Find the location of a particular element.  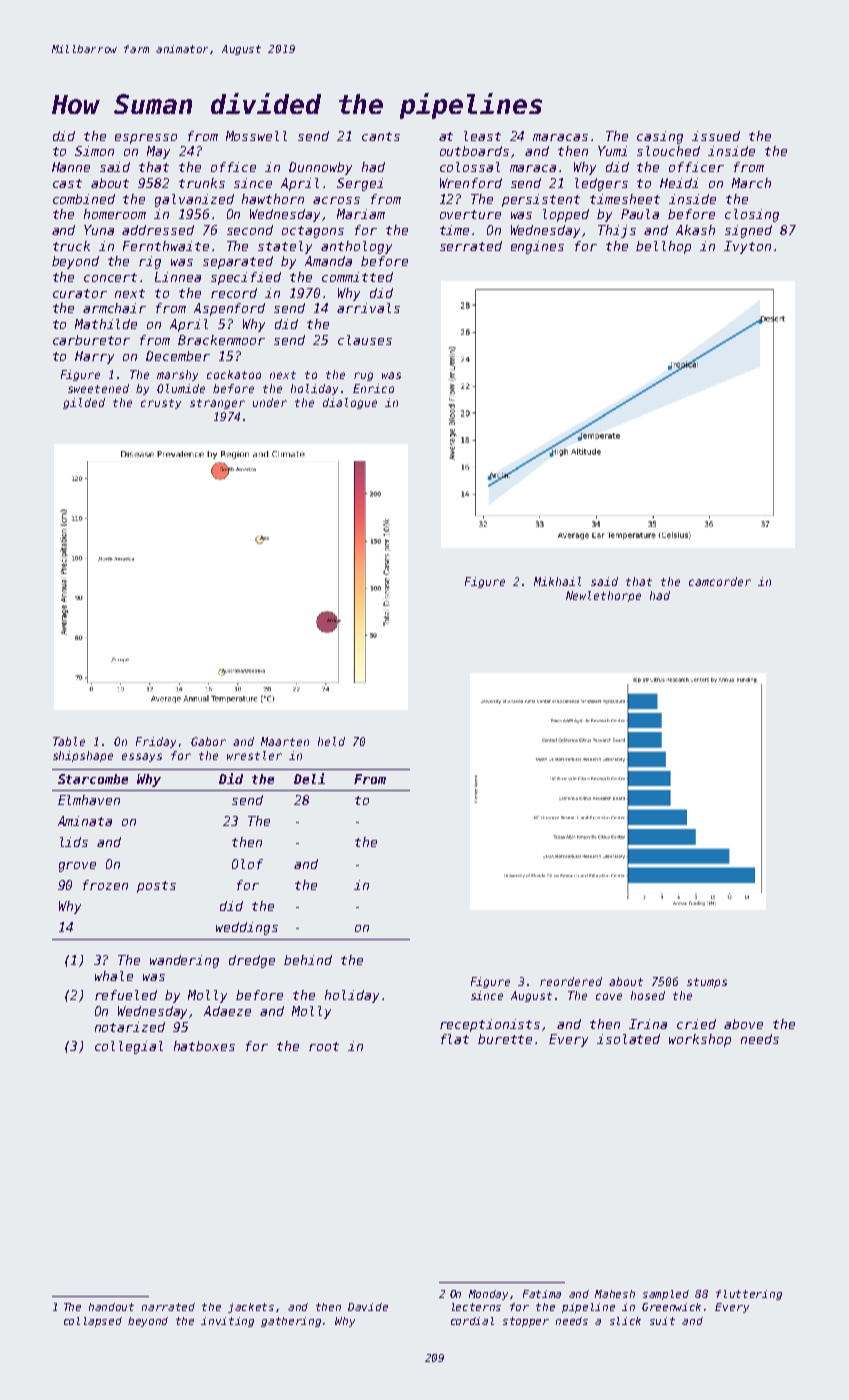

Ivyton is located at coordinates (747, 247).
